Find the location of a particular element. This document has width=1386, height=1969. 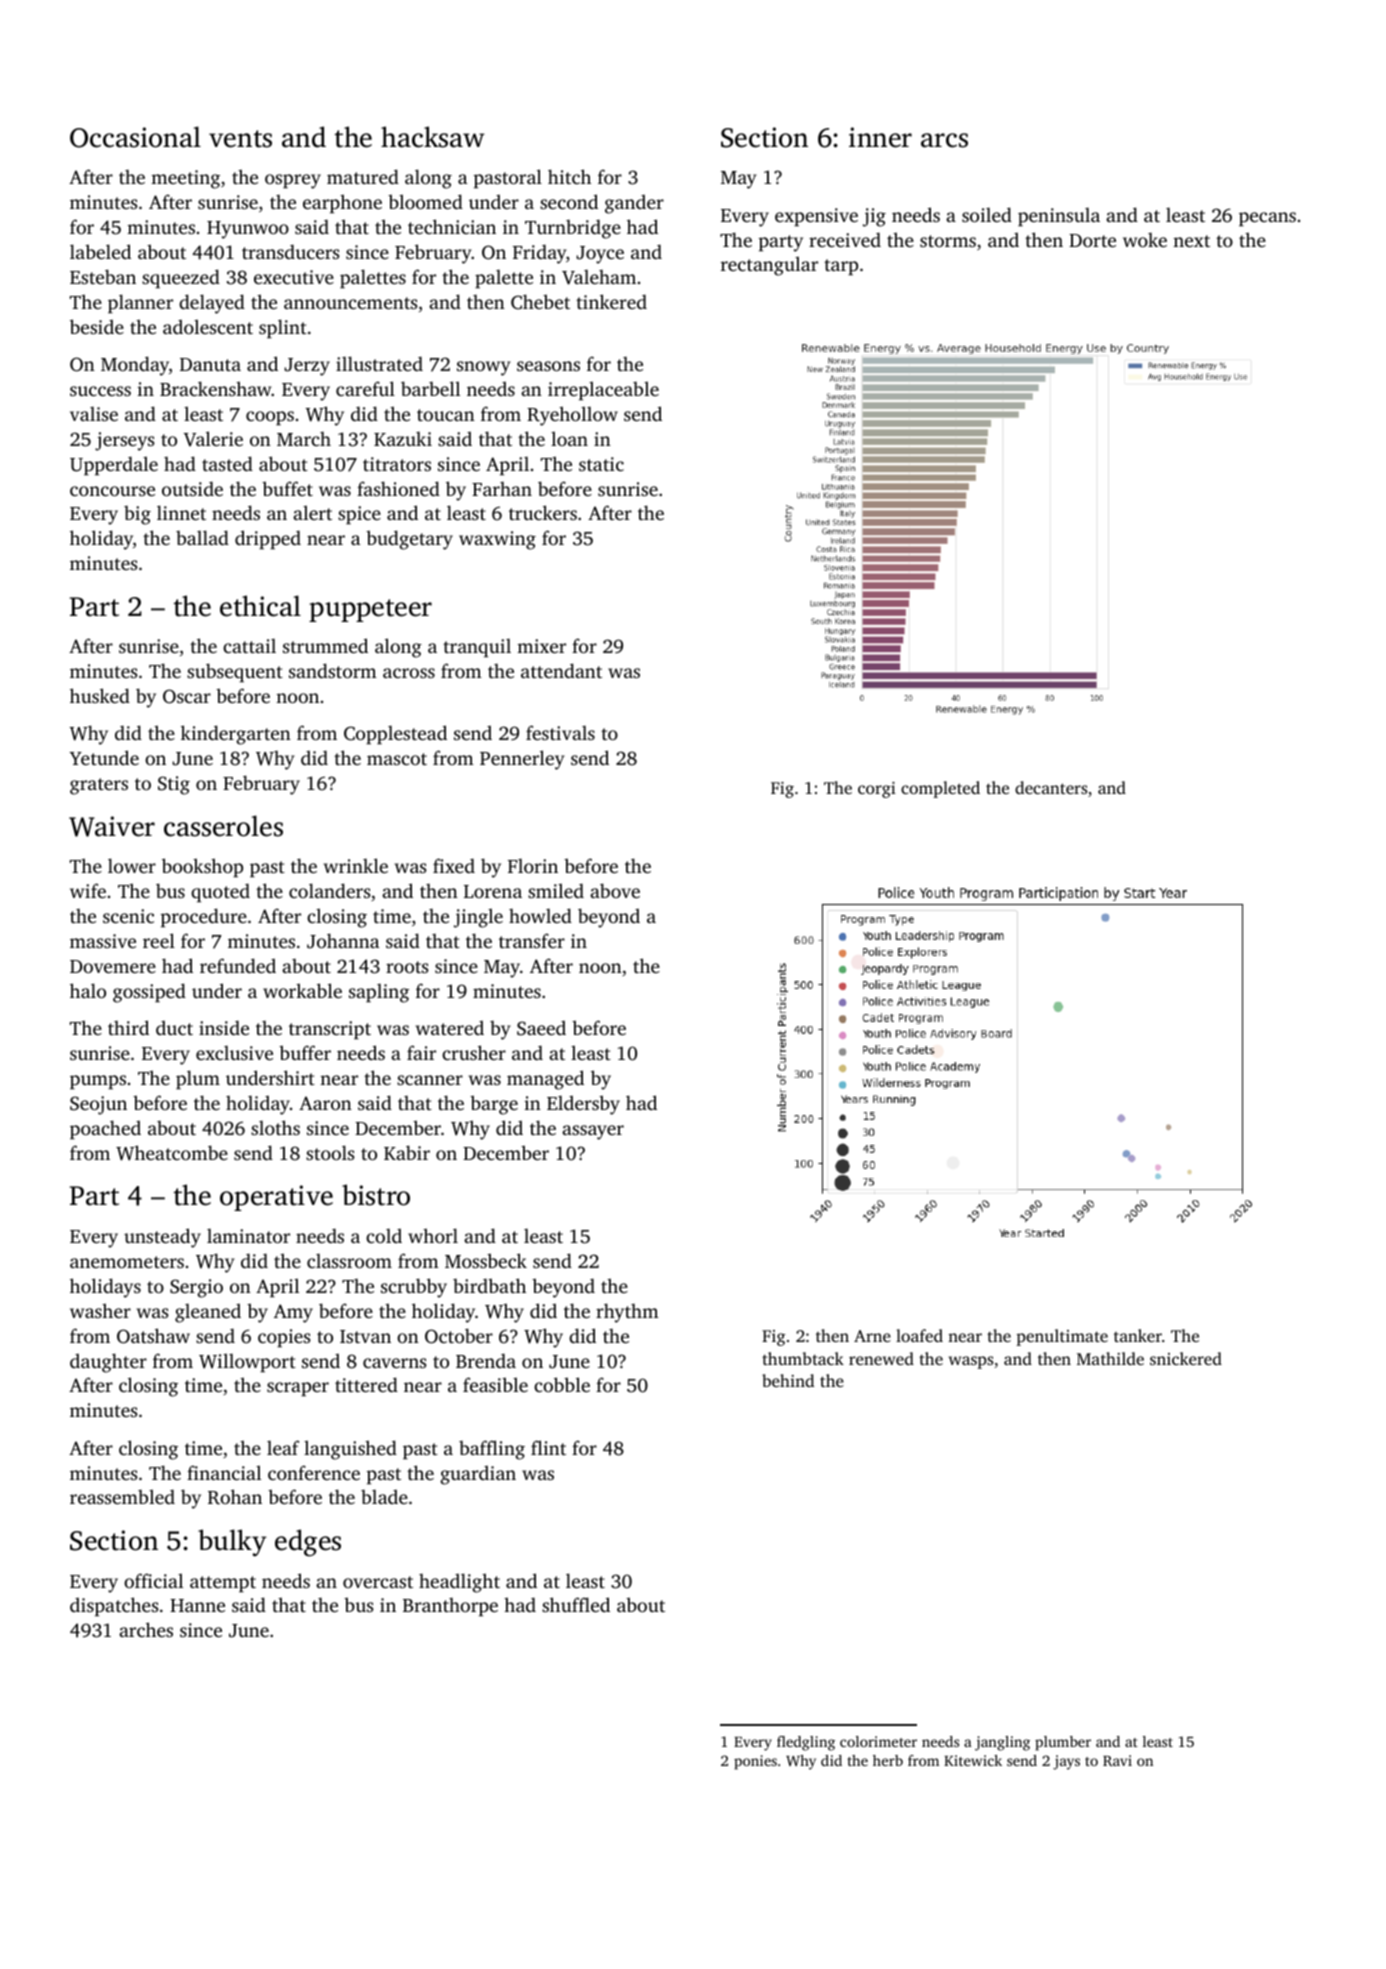

Kazuki is located at coordinates (403, 439).
